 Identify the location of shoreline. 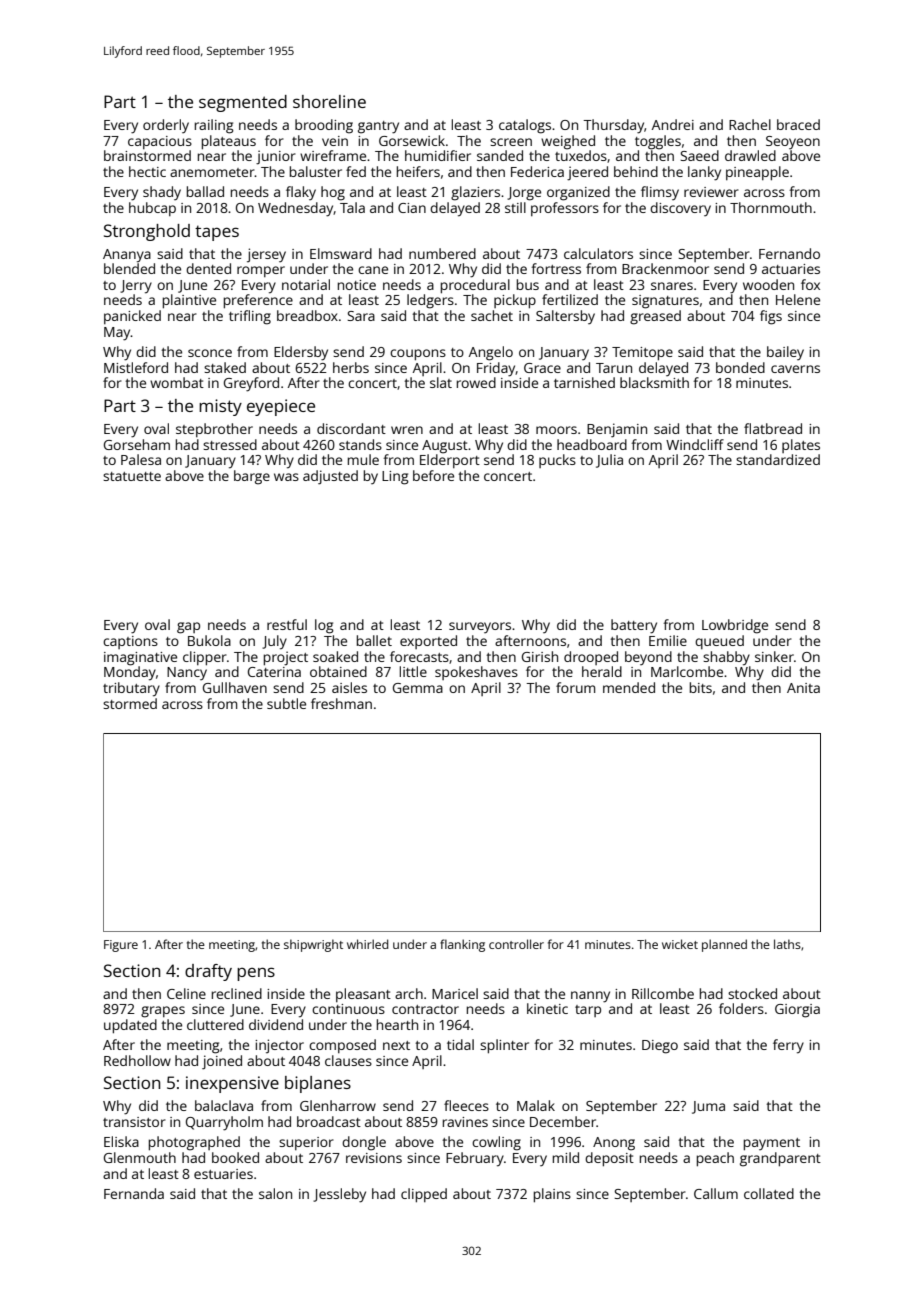
(329, 101).
